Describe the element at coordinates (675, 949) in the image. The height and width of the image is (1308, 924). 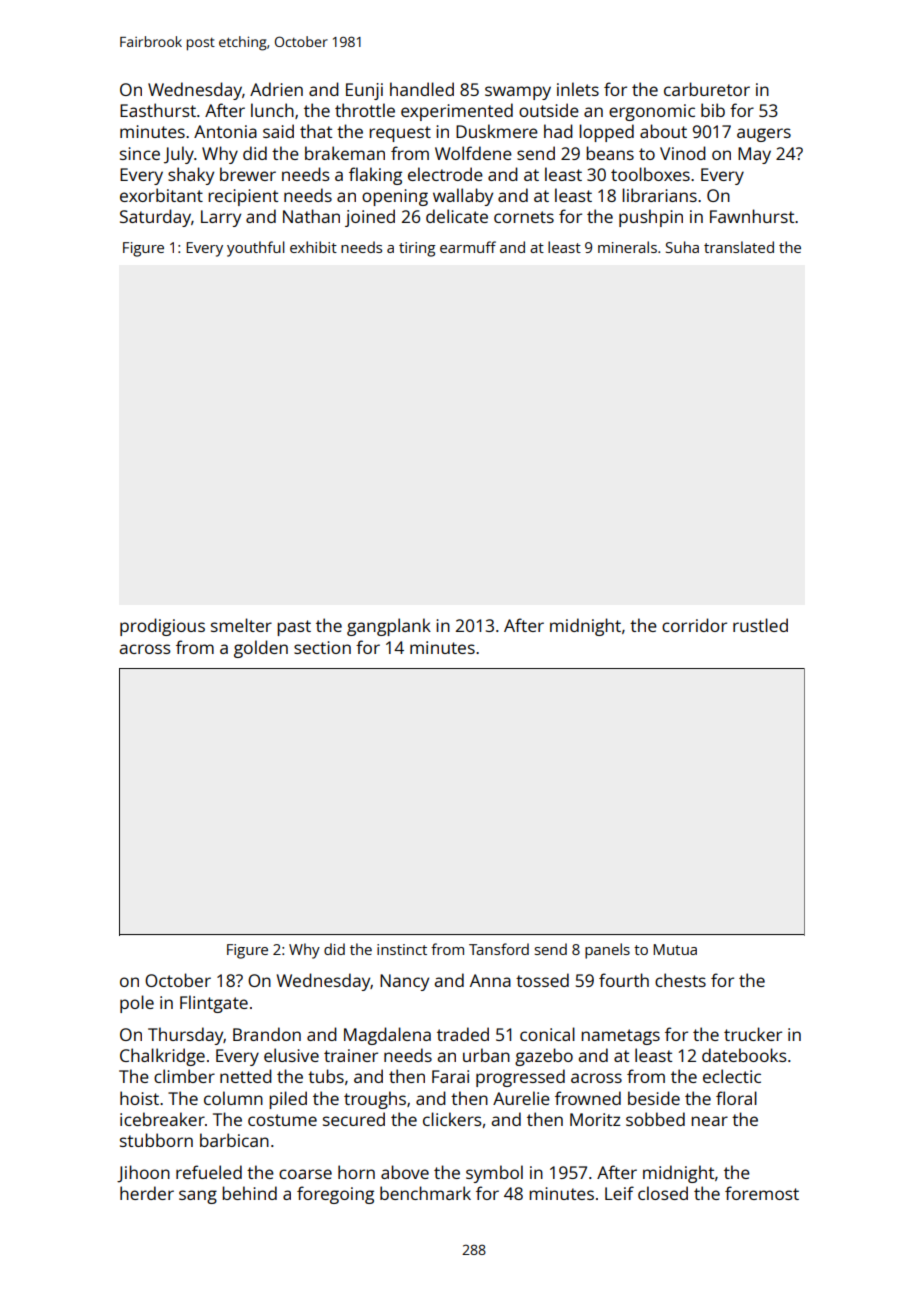
I see `Mutua` at that location.
